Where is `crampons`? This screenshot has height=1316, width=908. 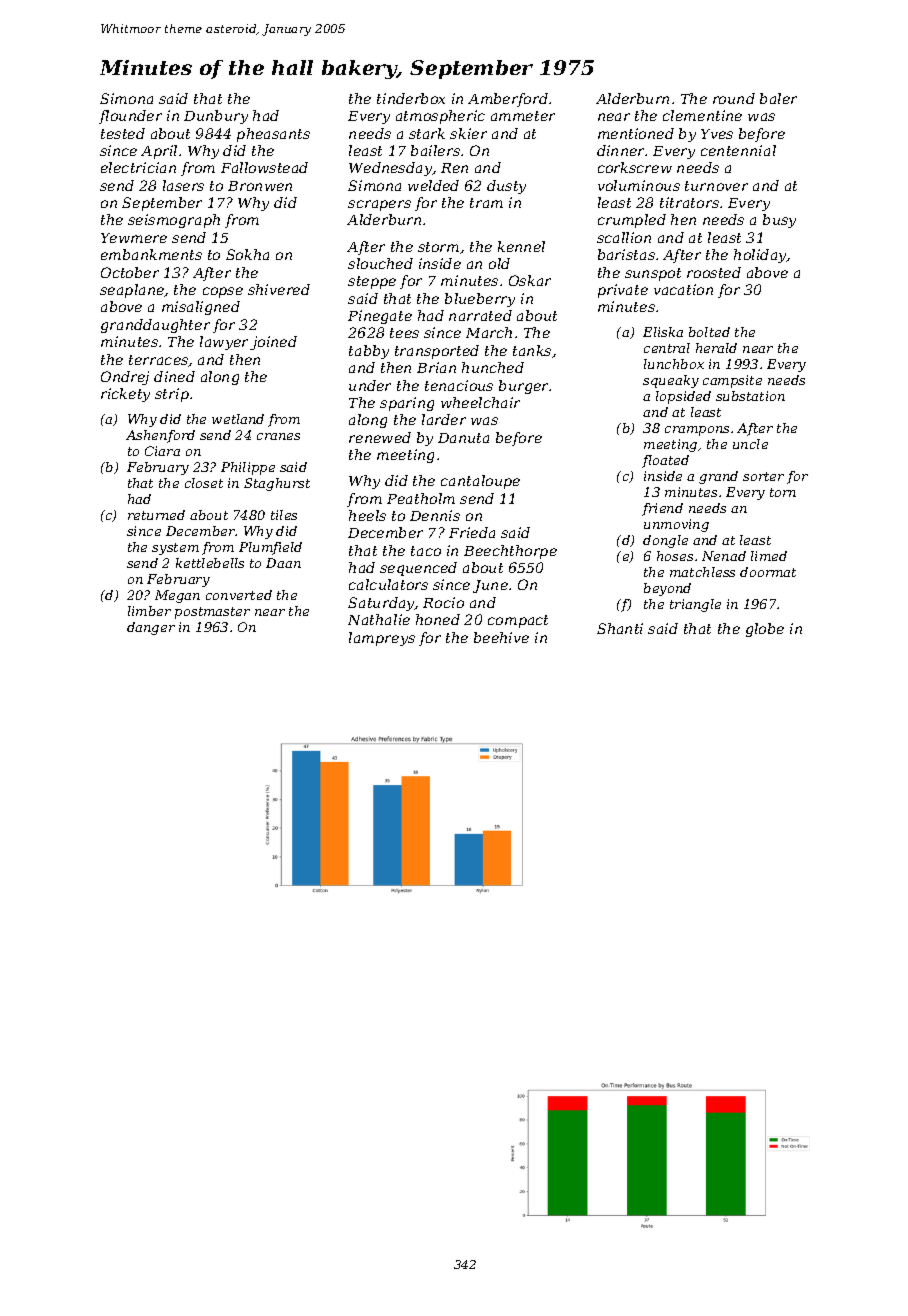 crampons is located at coordinates (697, 431).
